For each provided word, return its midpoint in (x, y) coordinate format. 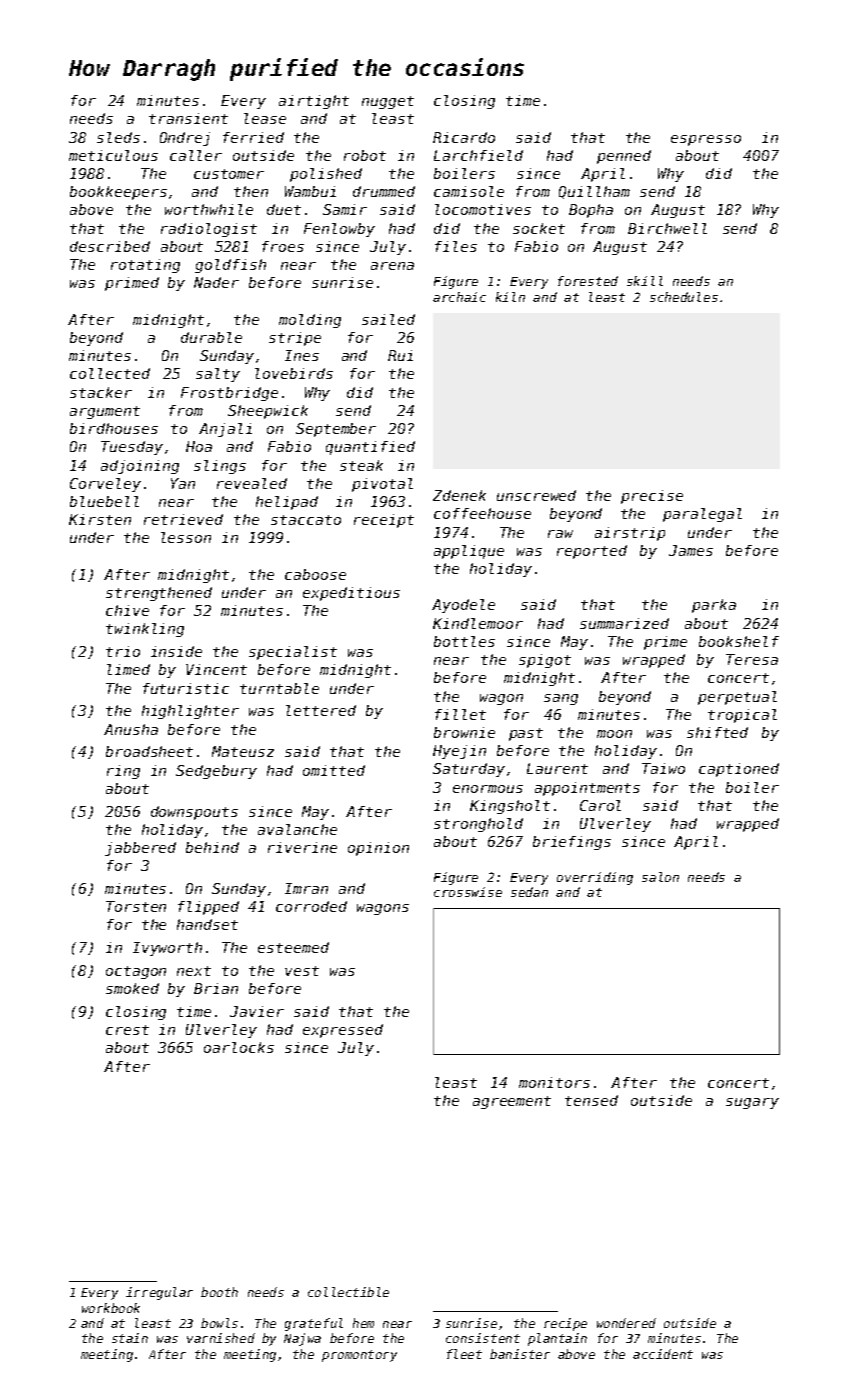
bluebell (104, 501)
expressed (343, 1031)
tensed (591, 1100)
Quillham (594, 192)
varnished (221, 1338)
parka (714, 606)
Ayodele (463, 606)
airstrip (630, 534)
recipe (565, 1324)
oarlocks (239, 1047)
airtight (314, 102)
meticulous (113, 155)
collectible (348, 1292)
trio (123, 651)
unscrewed (536, 495)
